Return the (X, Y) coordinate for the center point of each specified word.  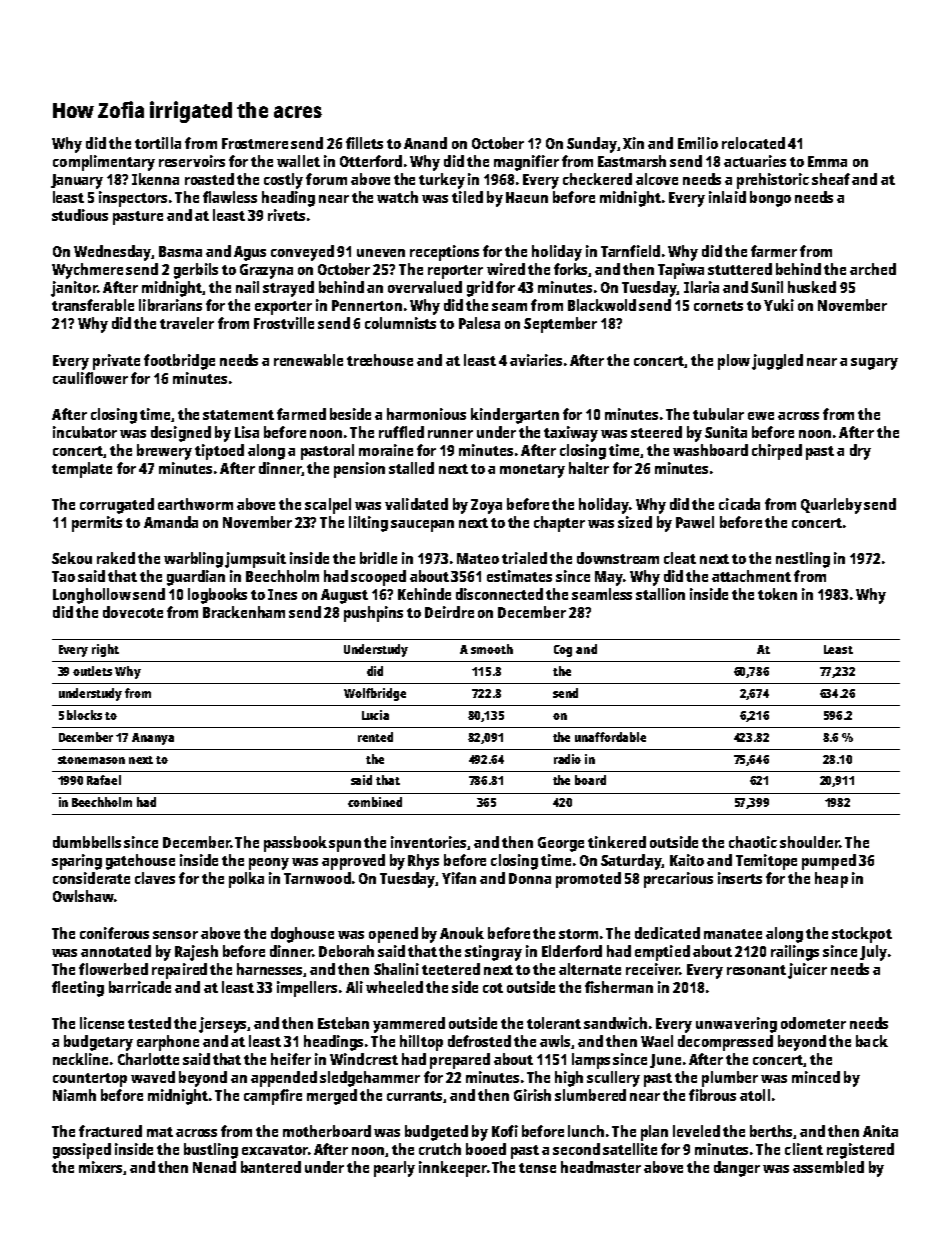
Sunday (592, 145)
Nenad (214, 1167)
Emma (827, 161)
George (561, 844)
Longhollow (92, 596)
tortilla (158, 143)
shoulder (809, 842)
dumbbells (87, 842)
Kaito (687, 860)
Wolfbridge (375, 694)
